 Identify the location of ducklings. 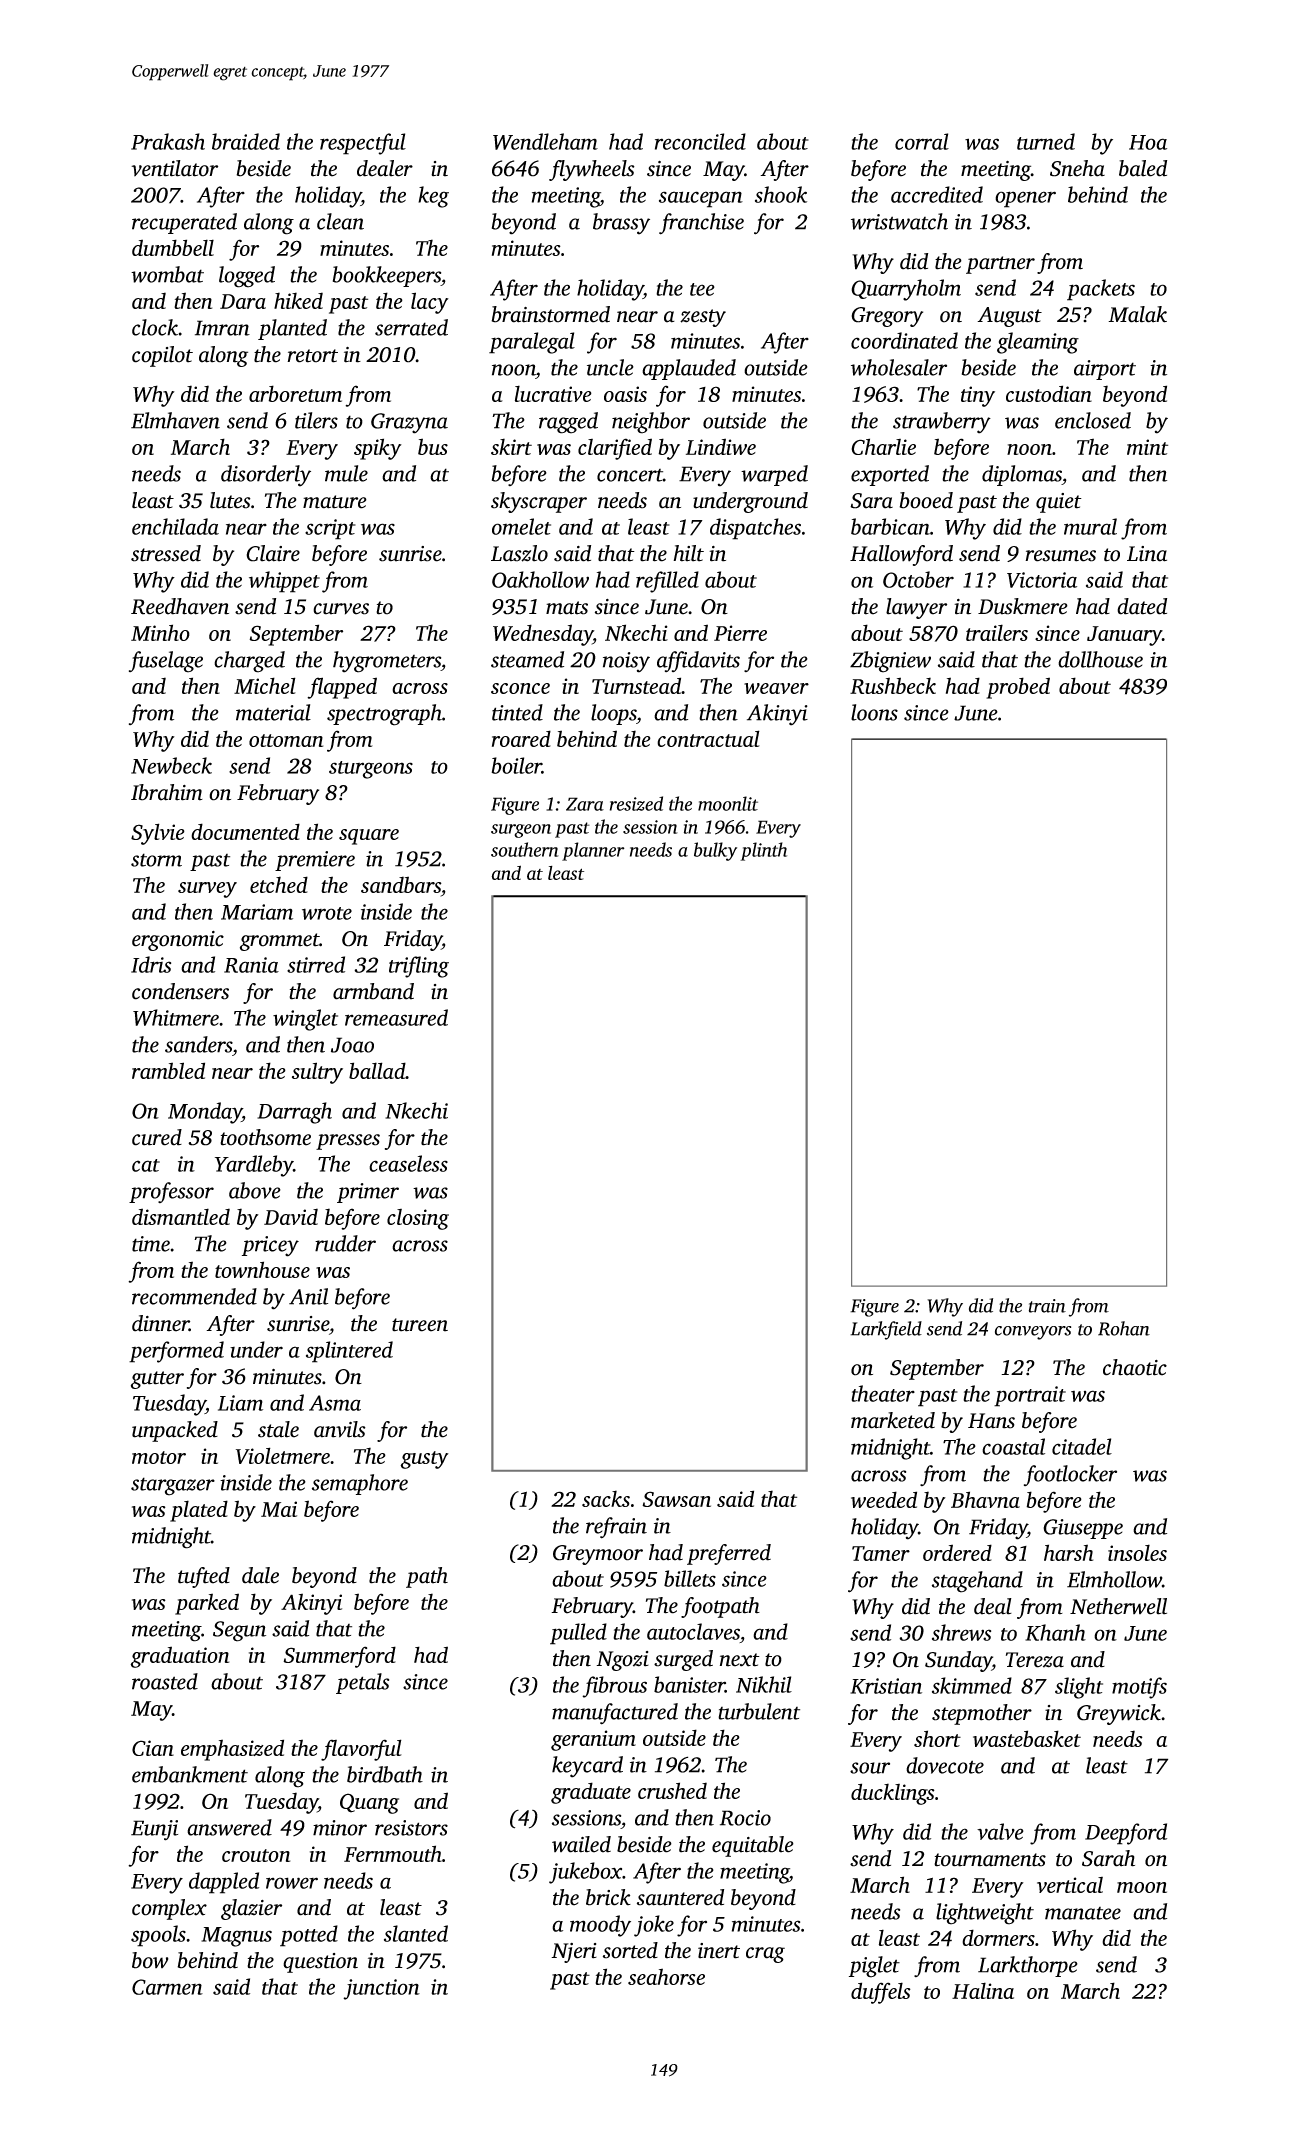
(893, 1794).
